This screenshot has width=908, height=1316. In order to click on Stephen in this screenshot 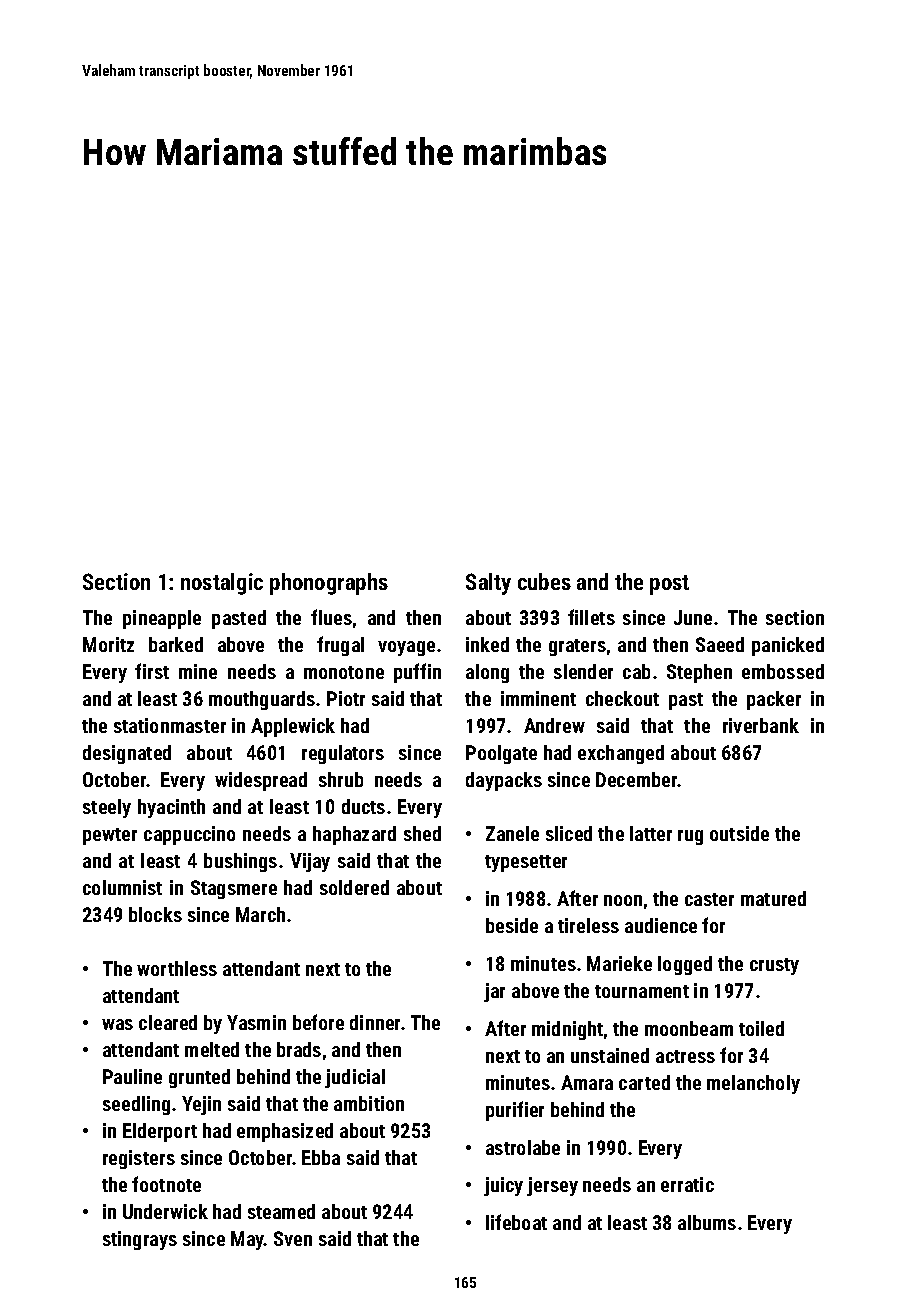, I will do `click(699, 673)`.
